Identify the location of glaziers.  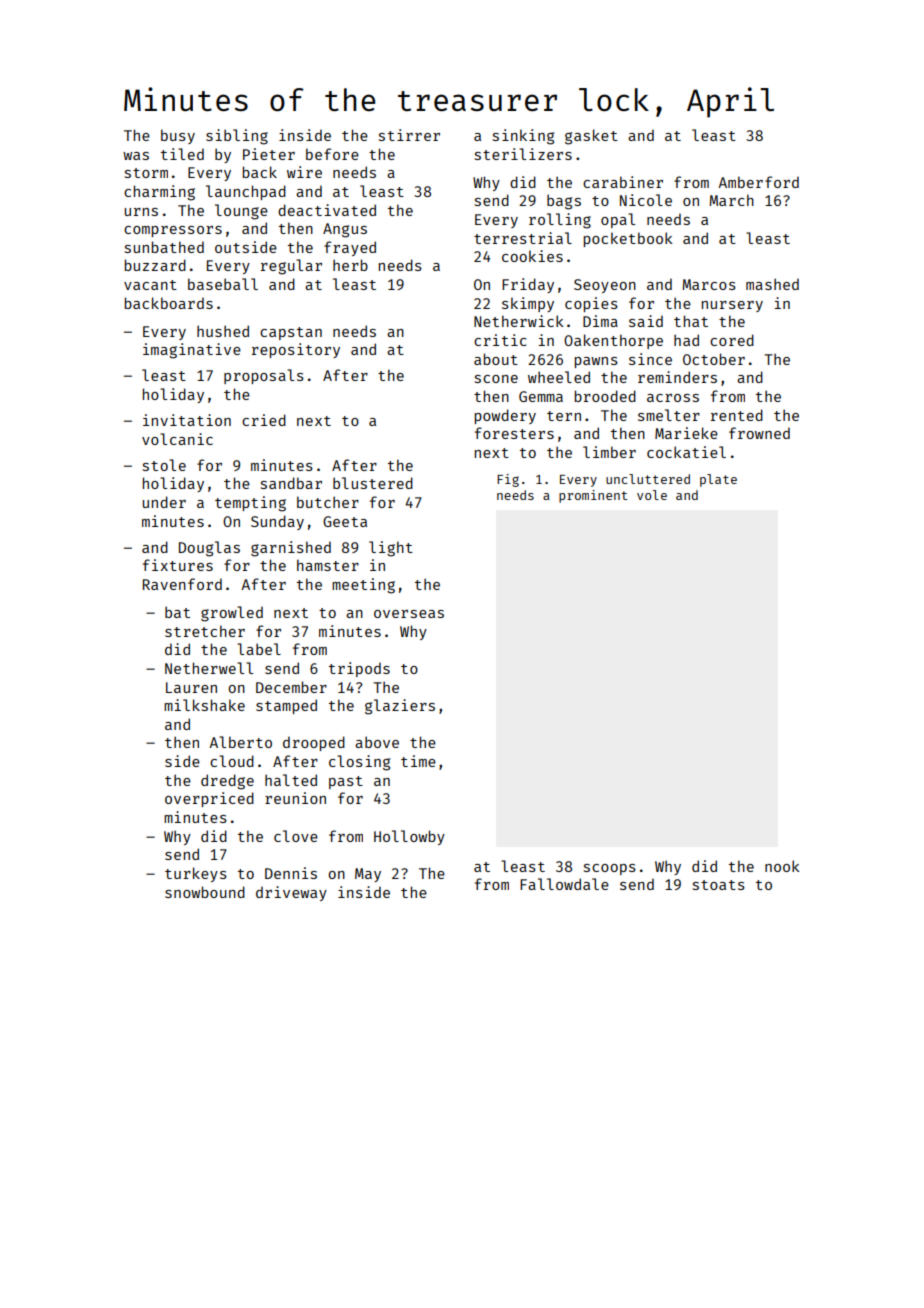
(400, 707).
